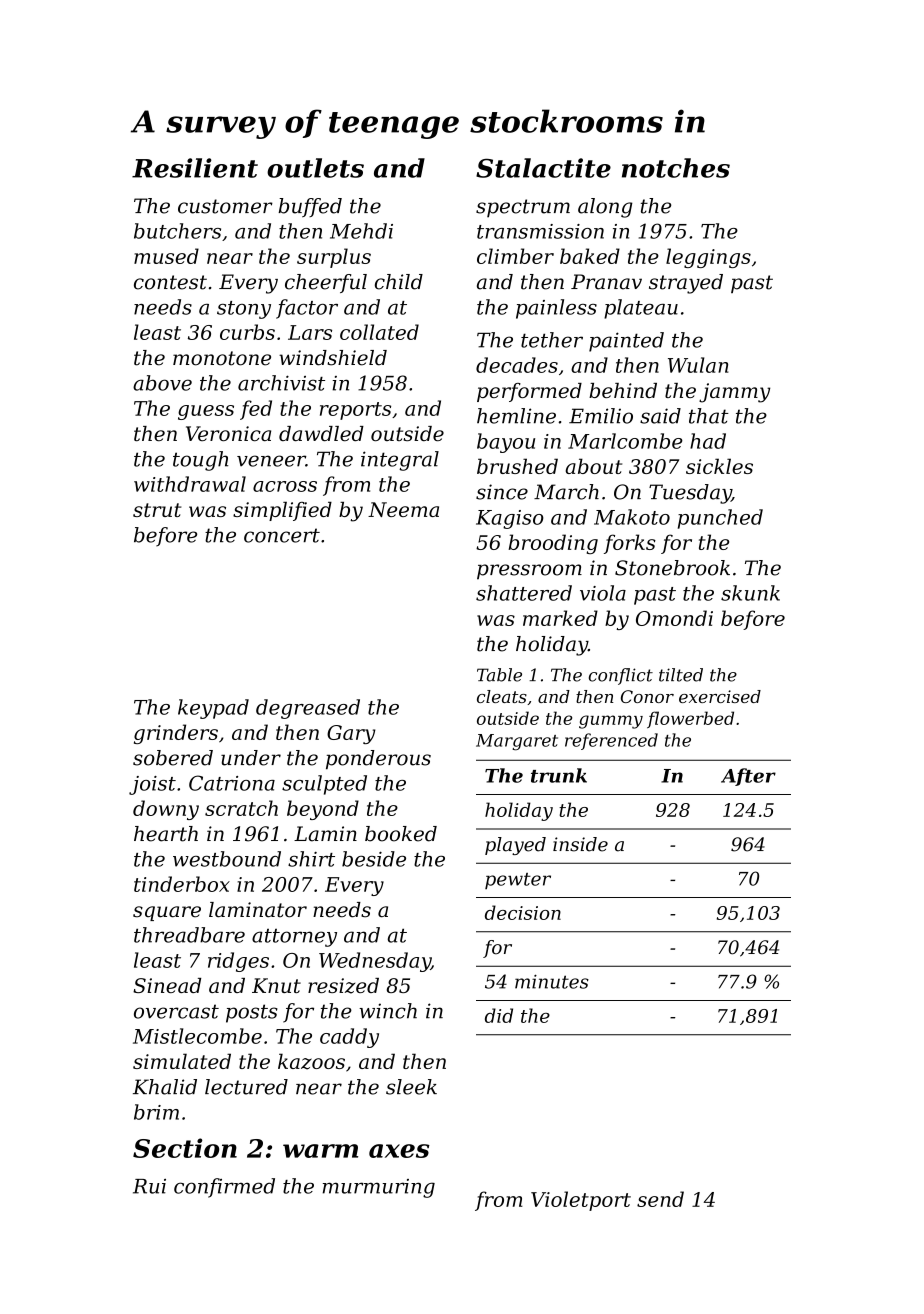  What do you see at coordinates (676, 168) in the screenshot?
I see `notches` at bounding box center [676, 168].
